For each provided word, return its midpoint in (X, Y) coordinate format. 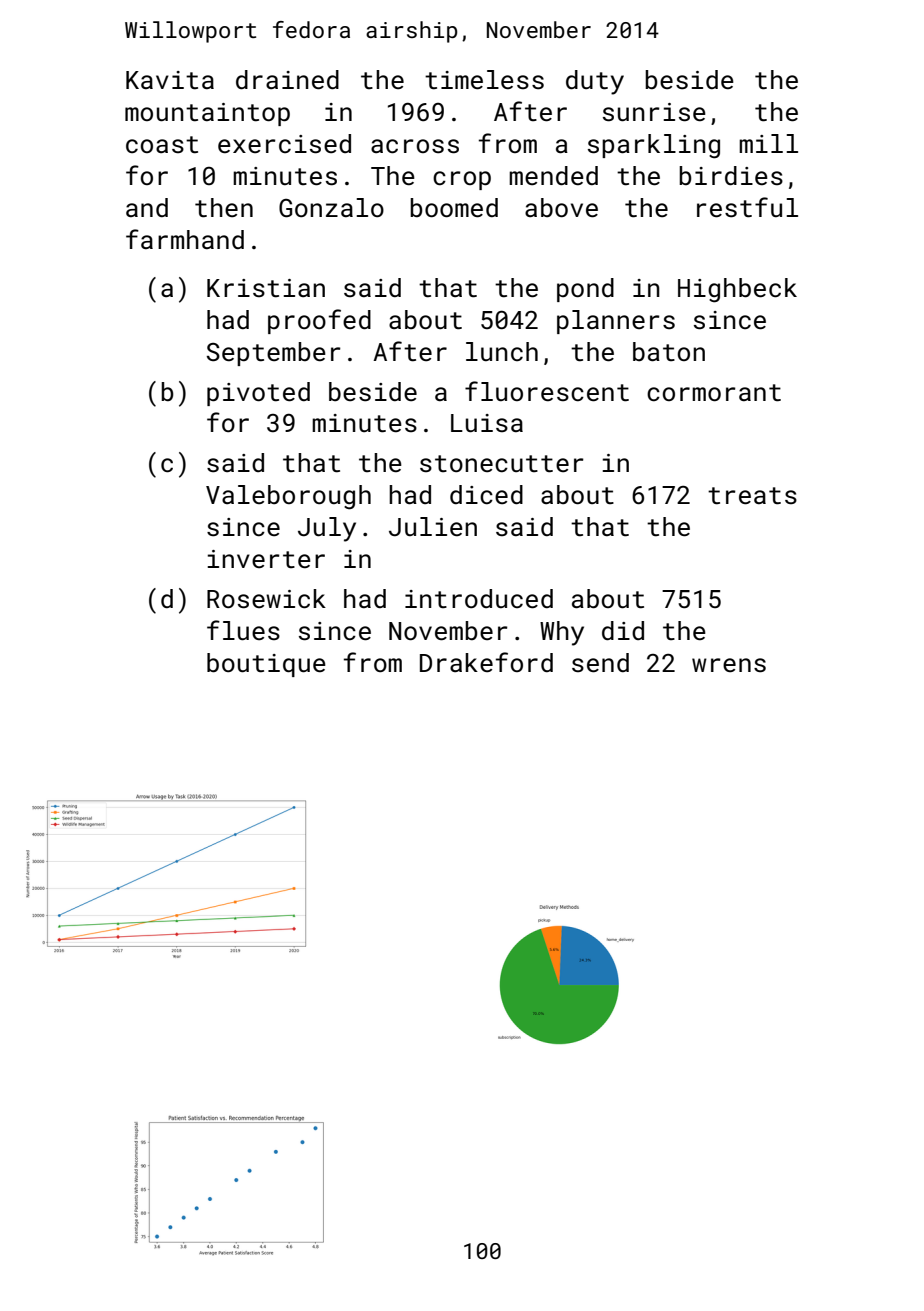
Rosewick (266, 599)
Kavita (170, 80)
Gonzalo (331, 208)
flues (243, 630)
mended (553, 175)
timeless (484, 80)
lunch (502, 351)
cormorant (714, 393)
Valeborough (288, 497)
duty (595, 82)
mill (768, 143)
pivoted (258, 394)
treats (752, 496)
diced (486, 495)
